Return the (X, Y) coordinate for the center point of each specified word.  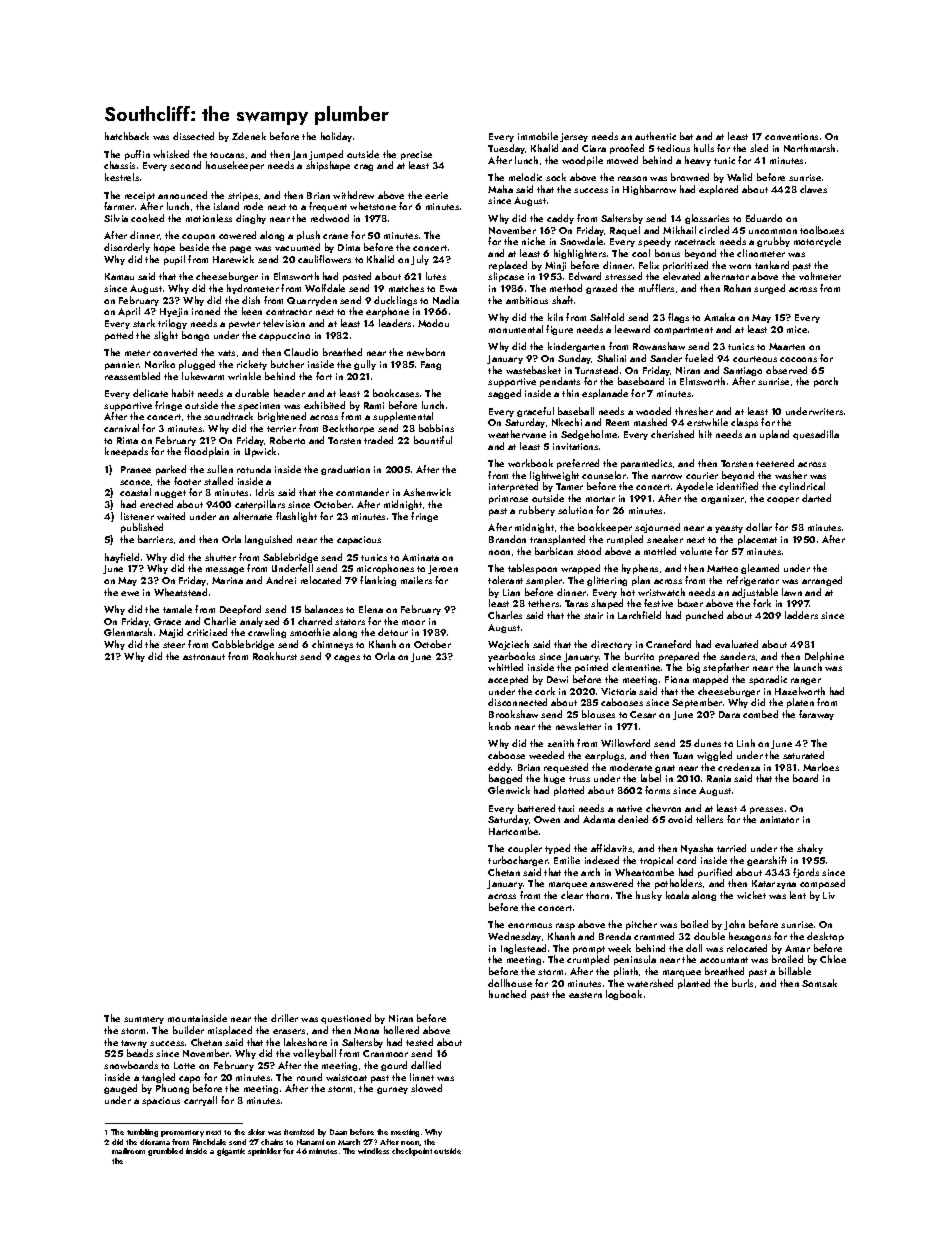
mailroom (128, 1151)
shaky (810, 849)
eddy (500, 768)
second (185, 165)
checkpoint (412, 1152)
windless (373, 1151)
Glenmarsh (128, 632)
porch (826, 382)
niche (533, 241)
